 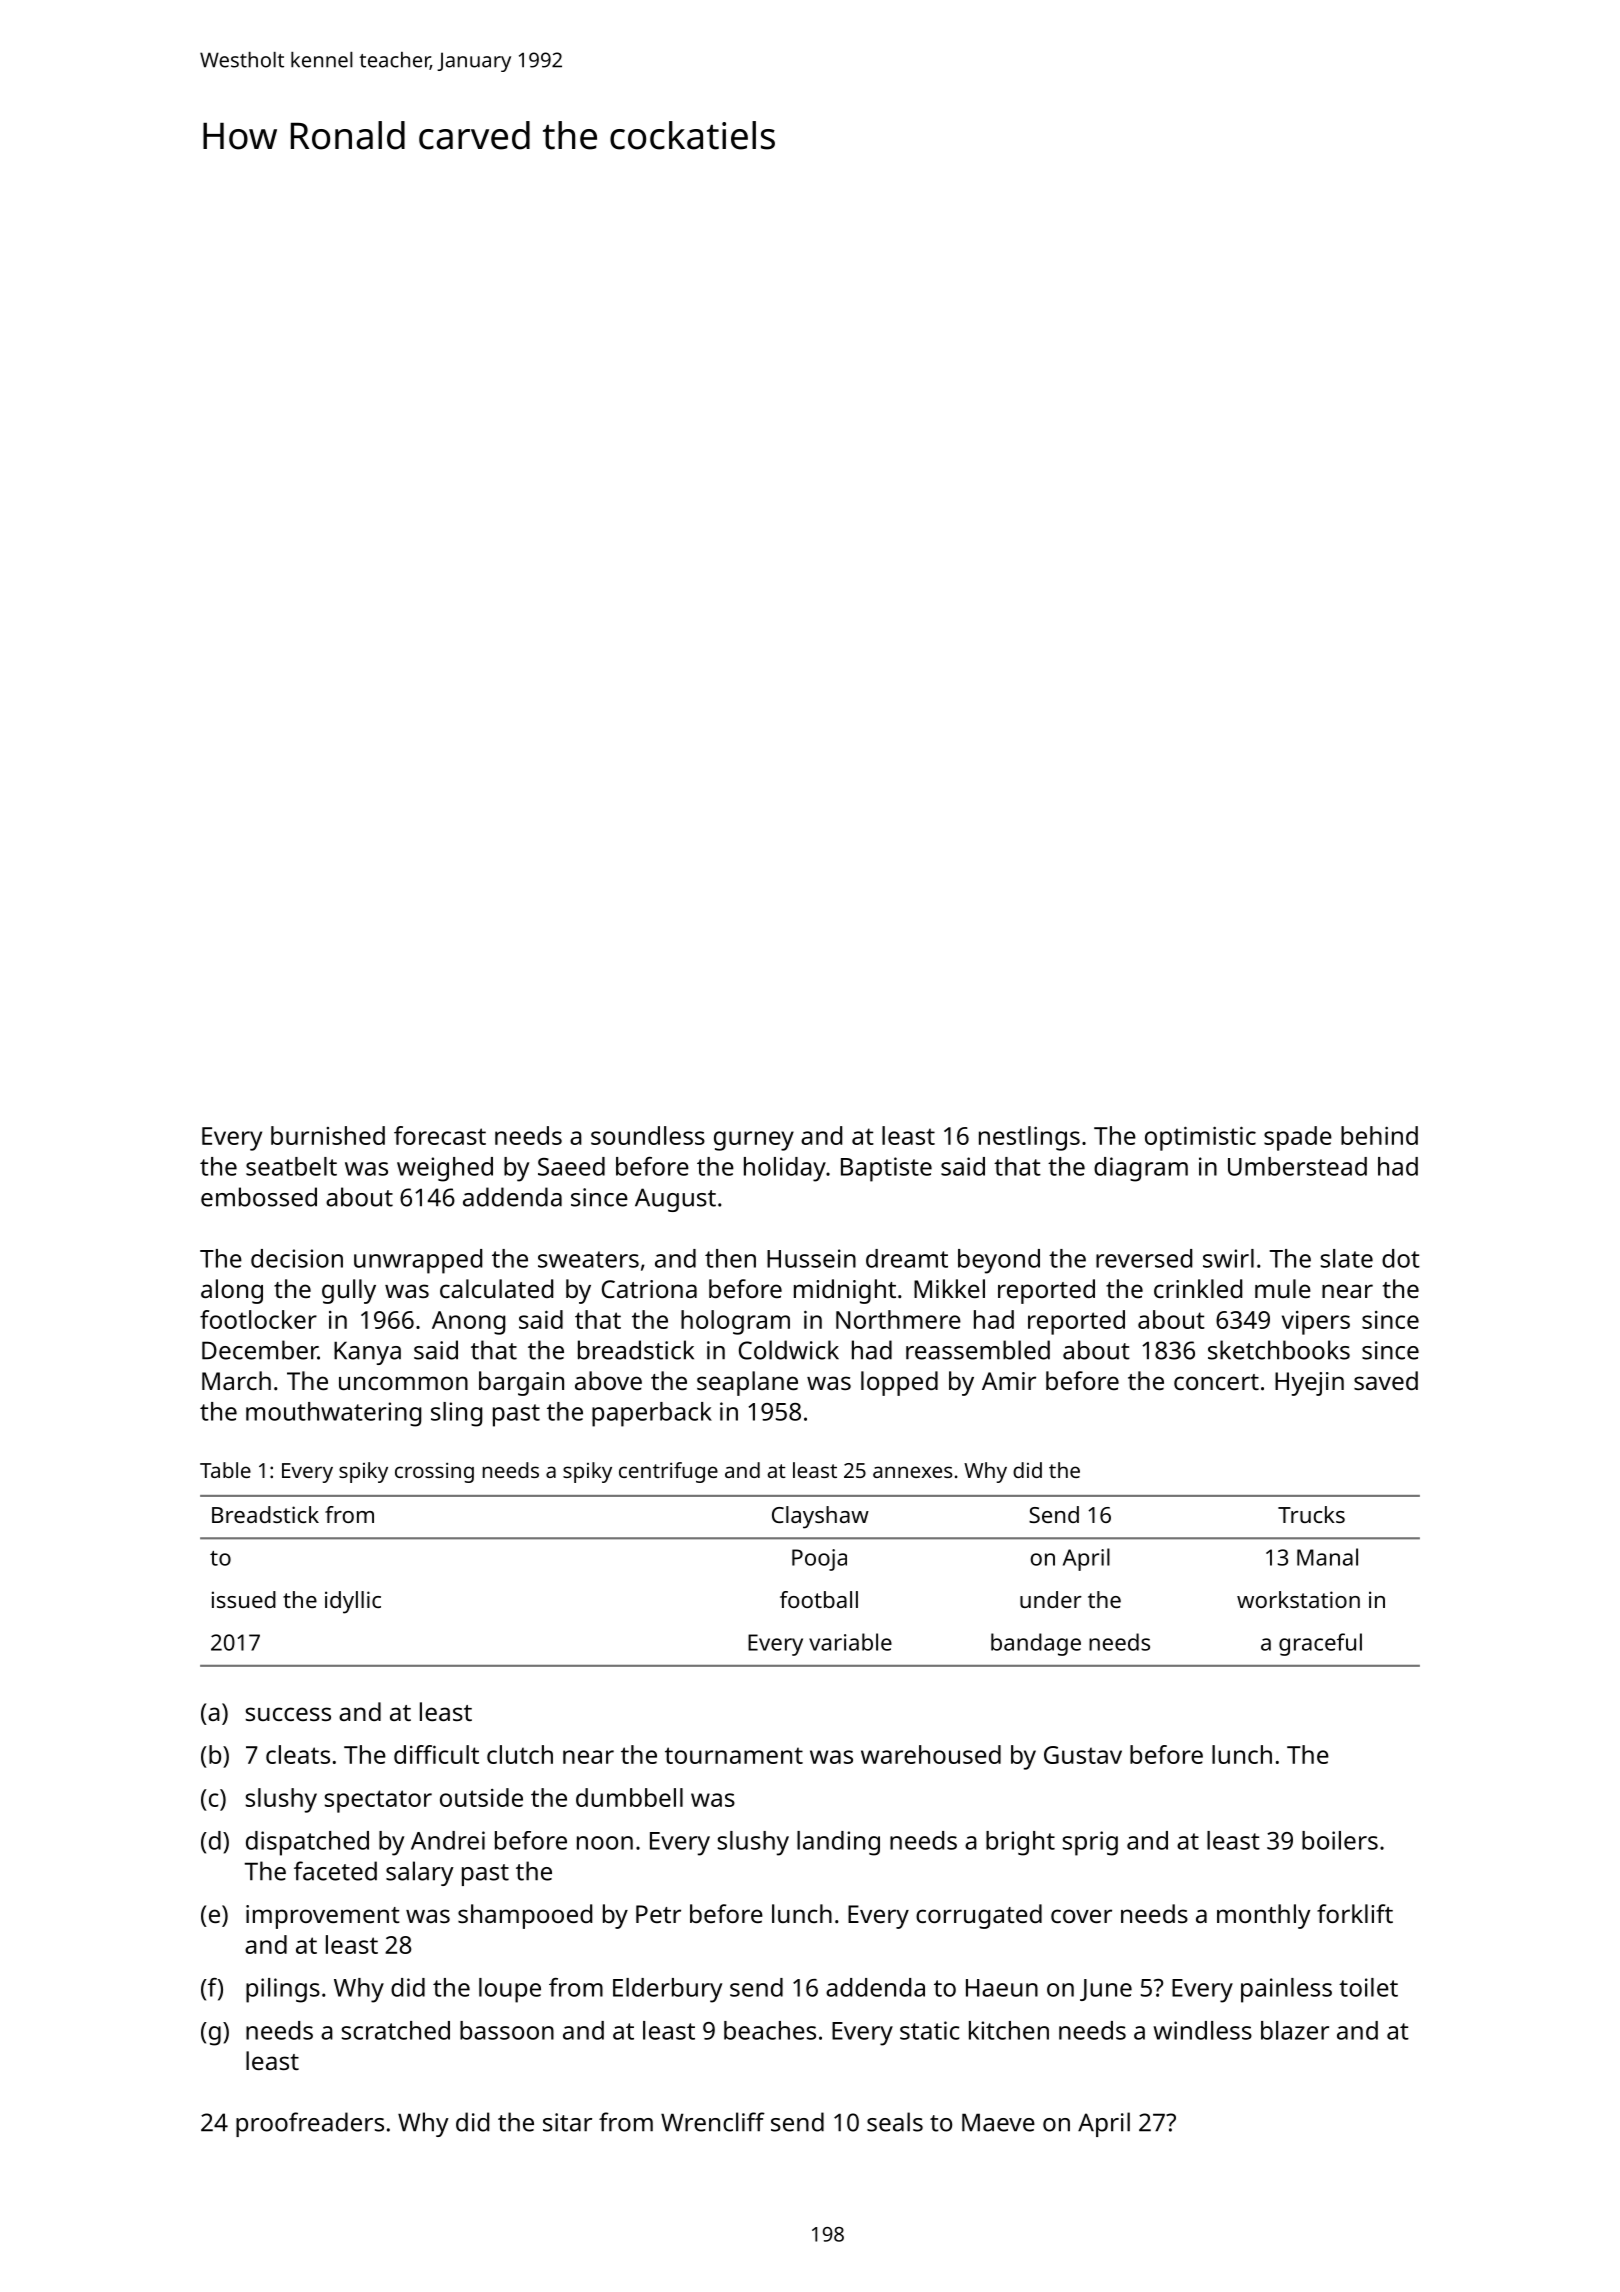 I want to click on seatbelt, so click(x=291, y=1166).
